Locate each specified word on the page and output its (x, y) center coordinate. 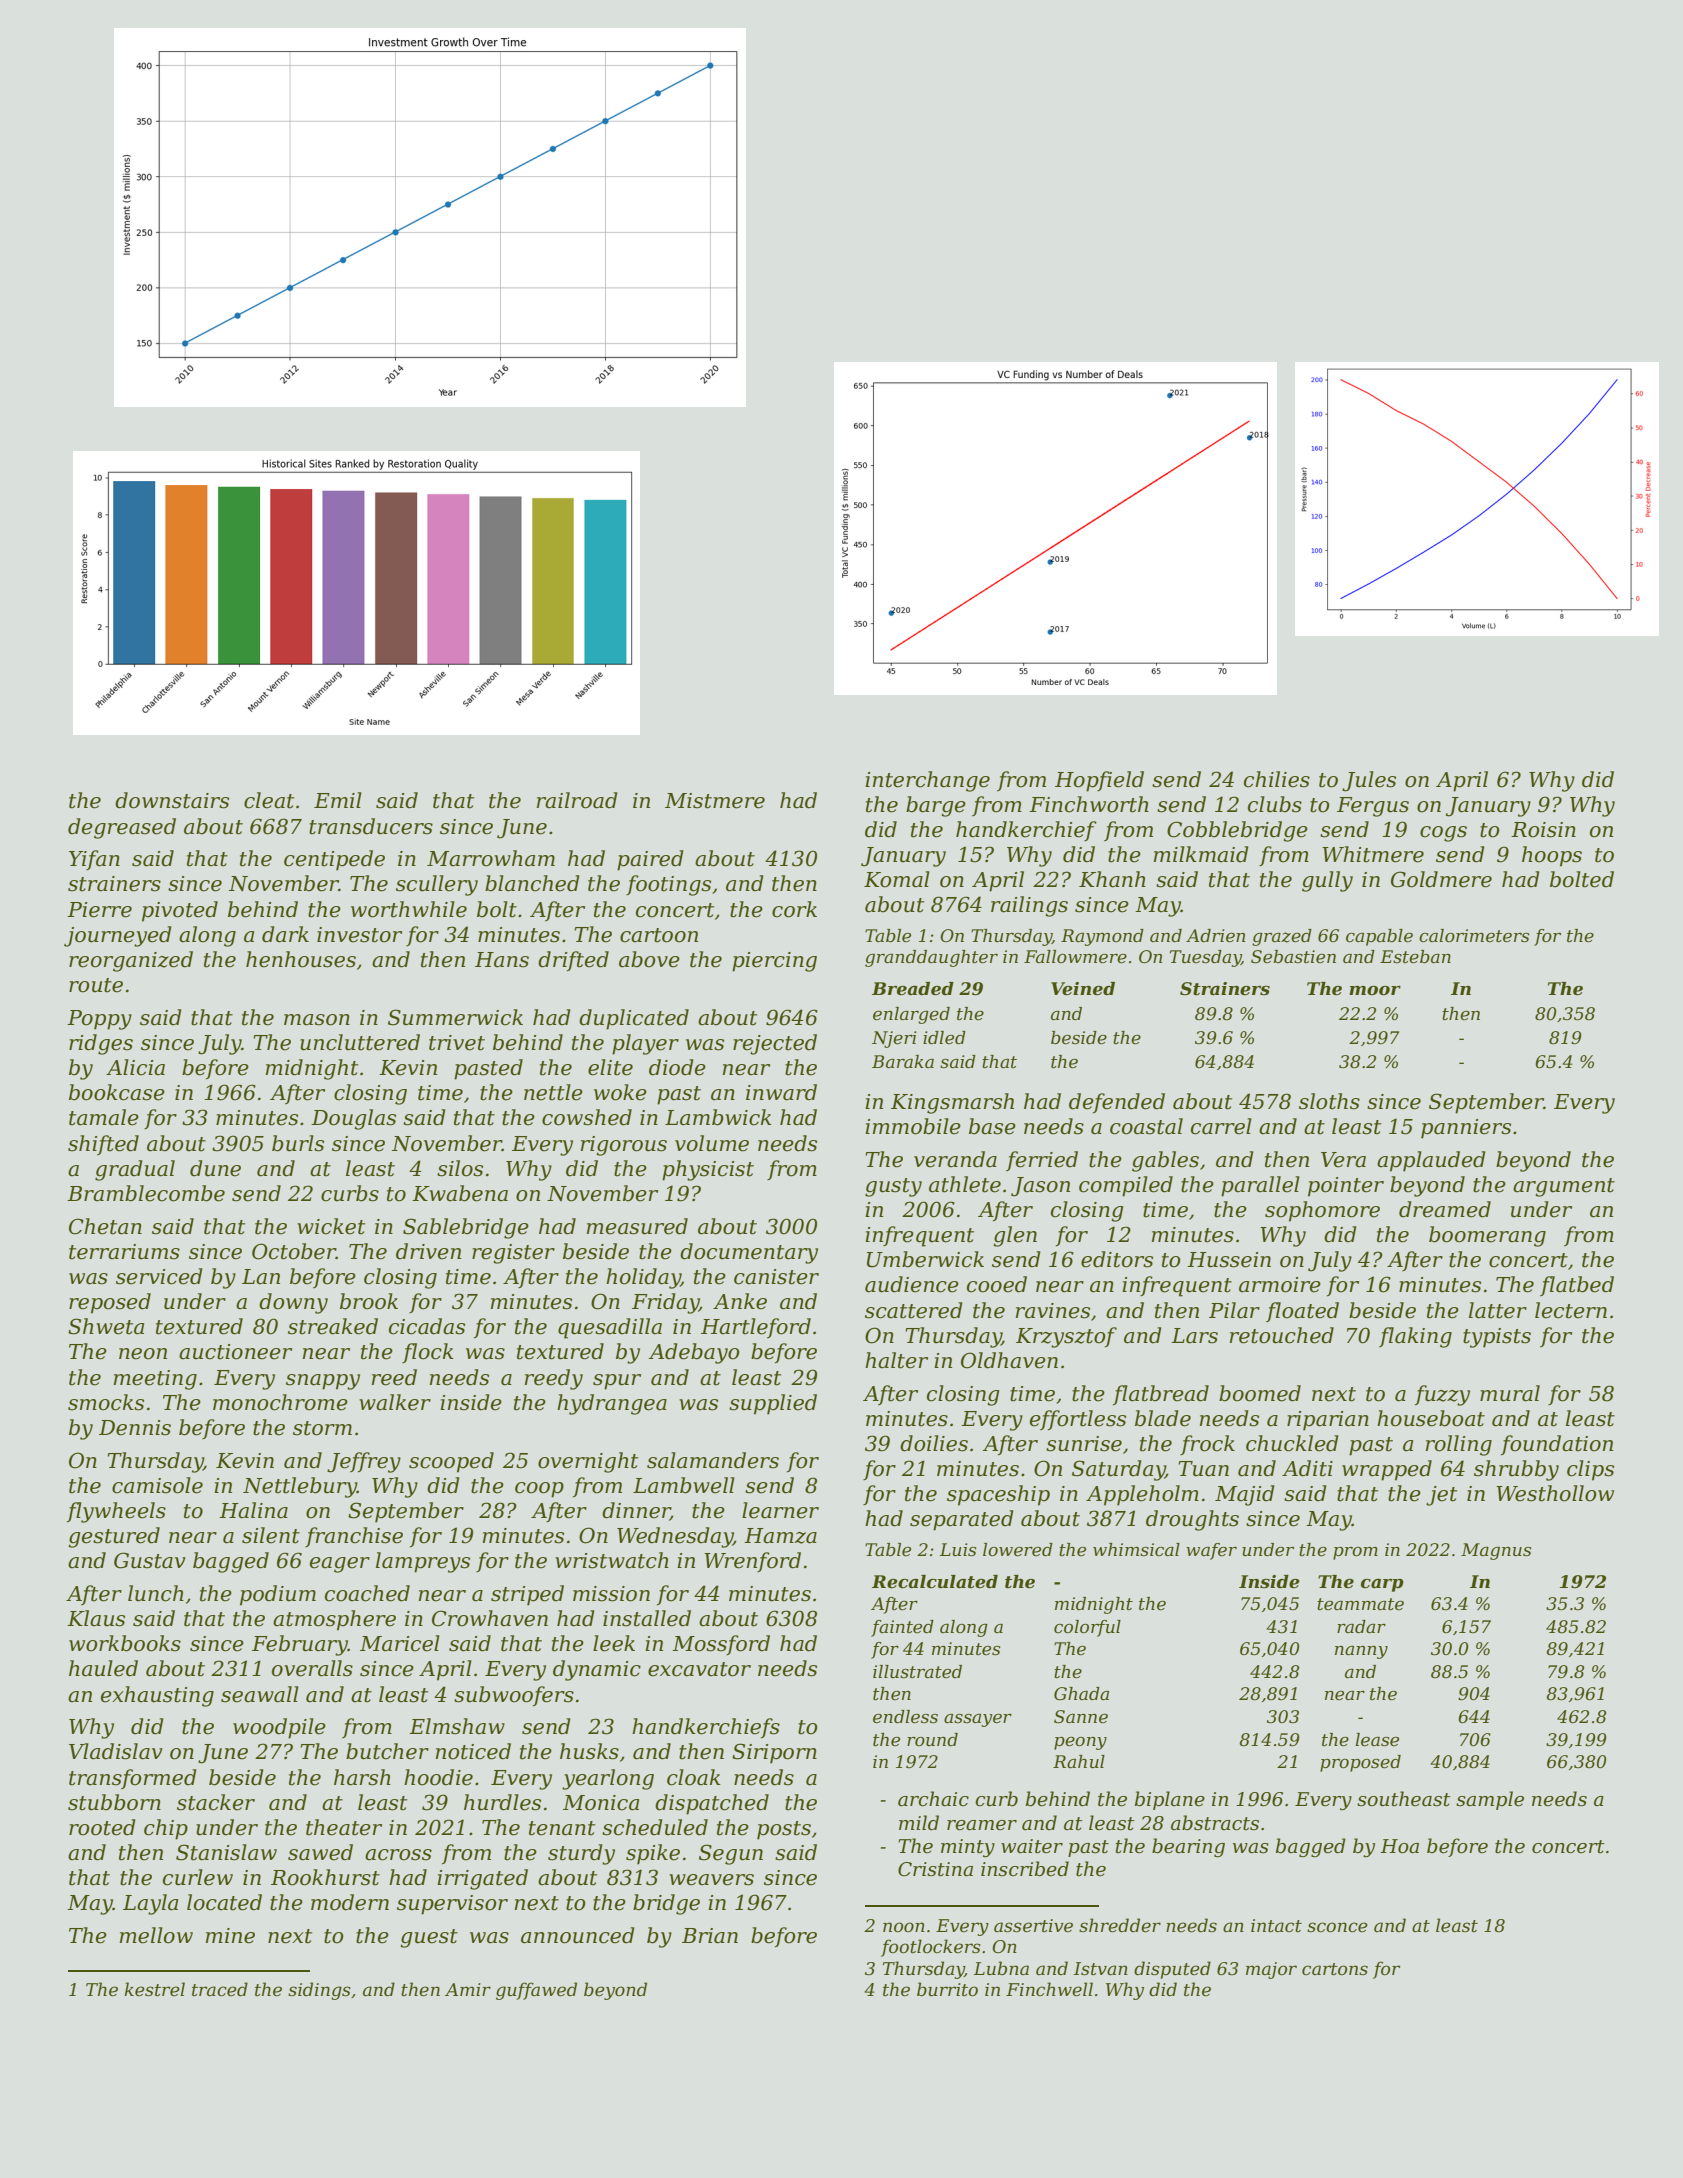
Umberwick (925, 1259)
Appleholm (1142, 1495)
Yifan (94, 860)
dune (215, 1168)
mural (1510, 1393)
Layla (150, 1904)
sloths (1329, 1101)
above (649, 959)
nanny (1361, 1652)
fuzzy (1442, 1395)
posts (784, 1830)
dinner (636, 1511)
